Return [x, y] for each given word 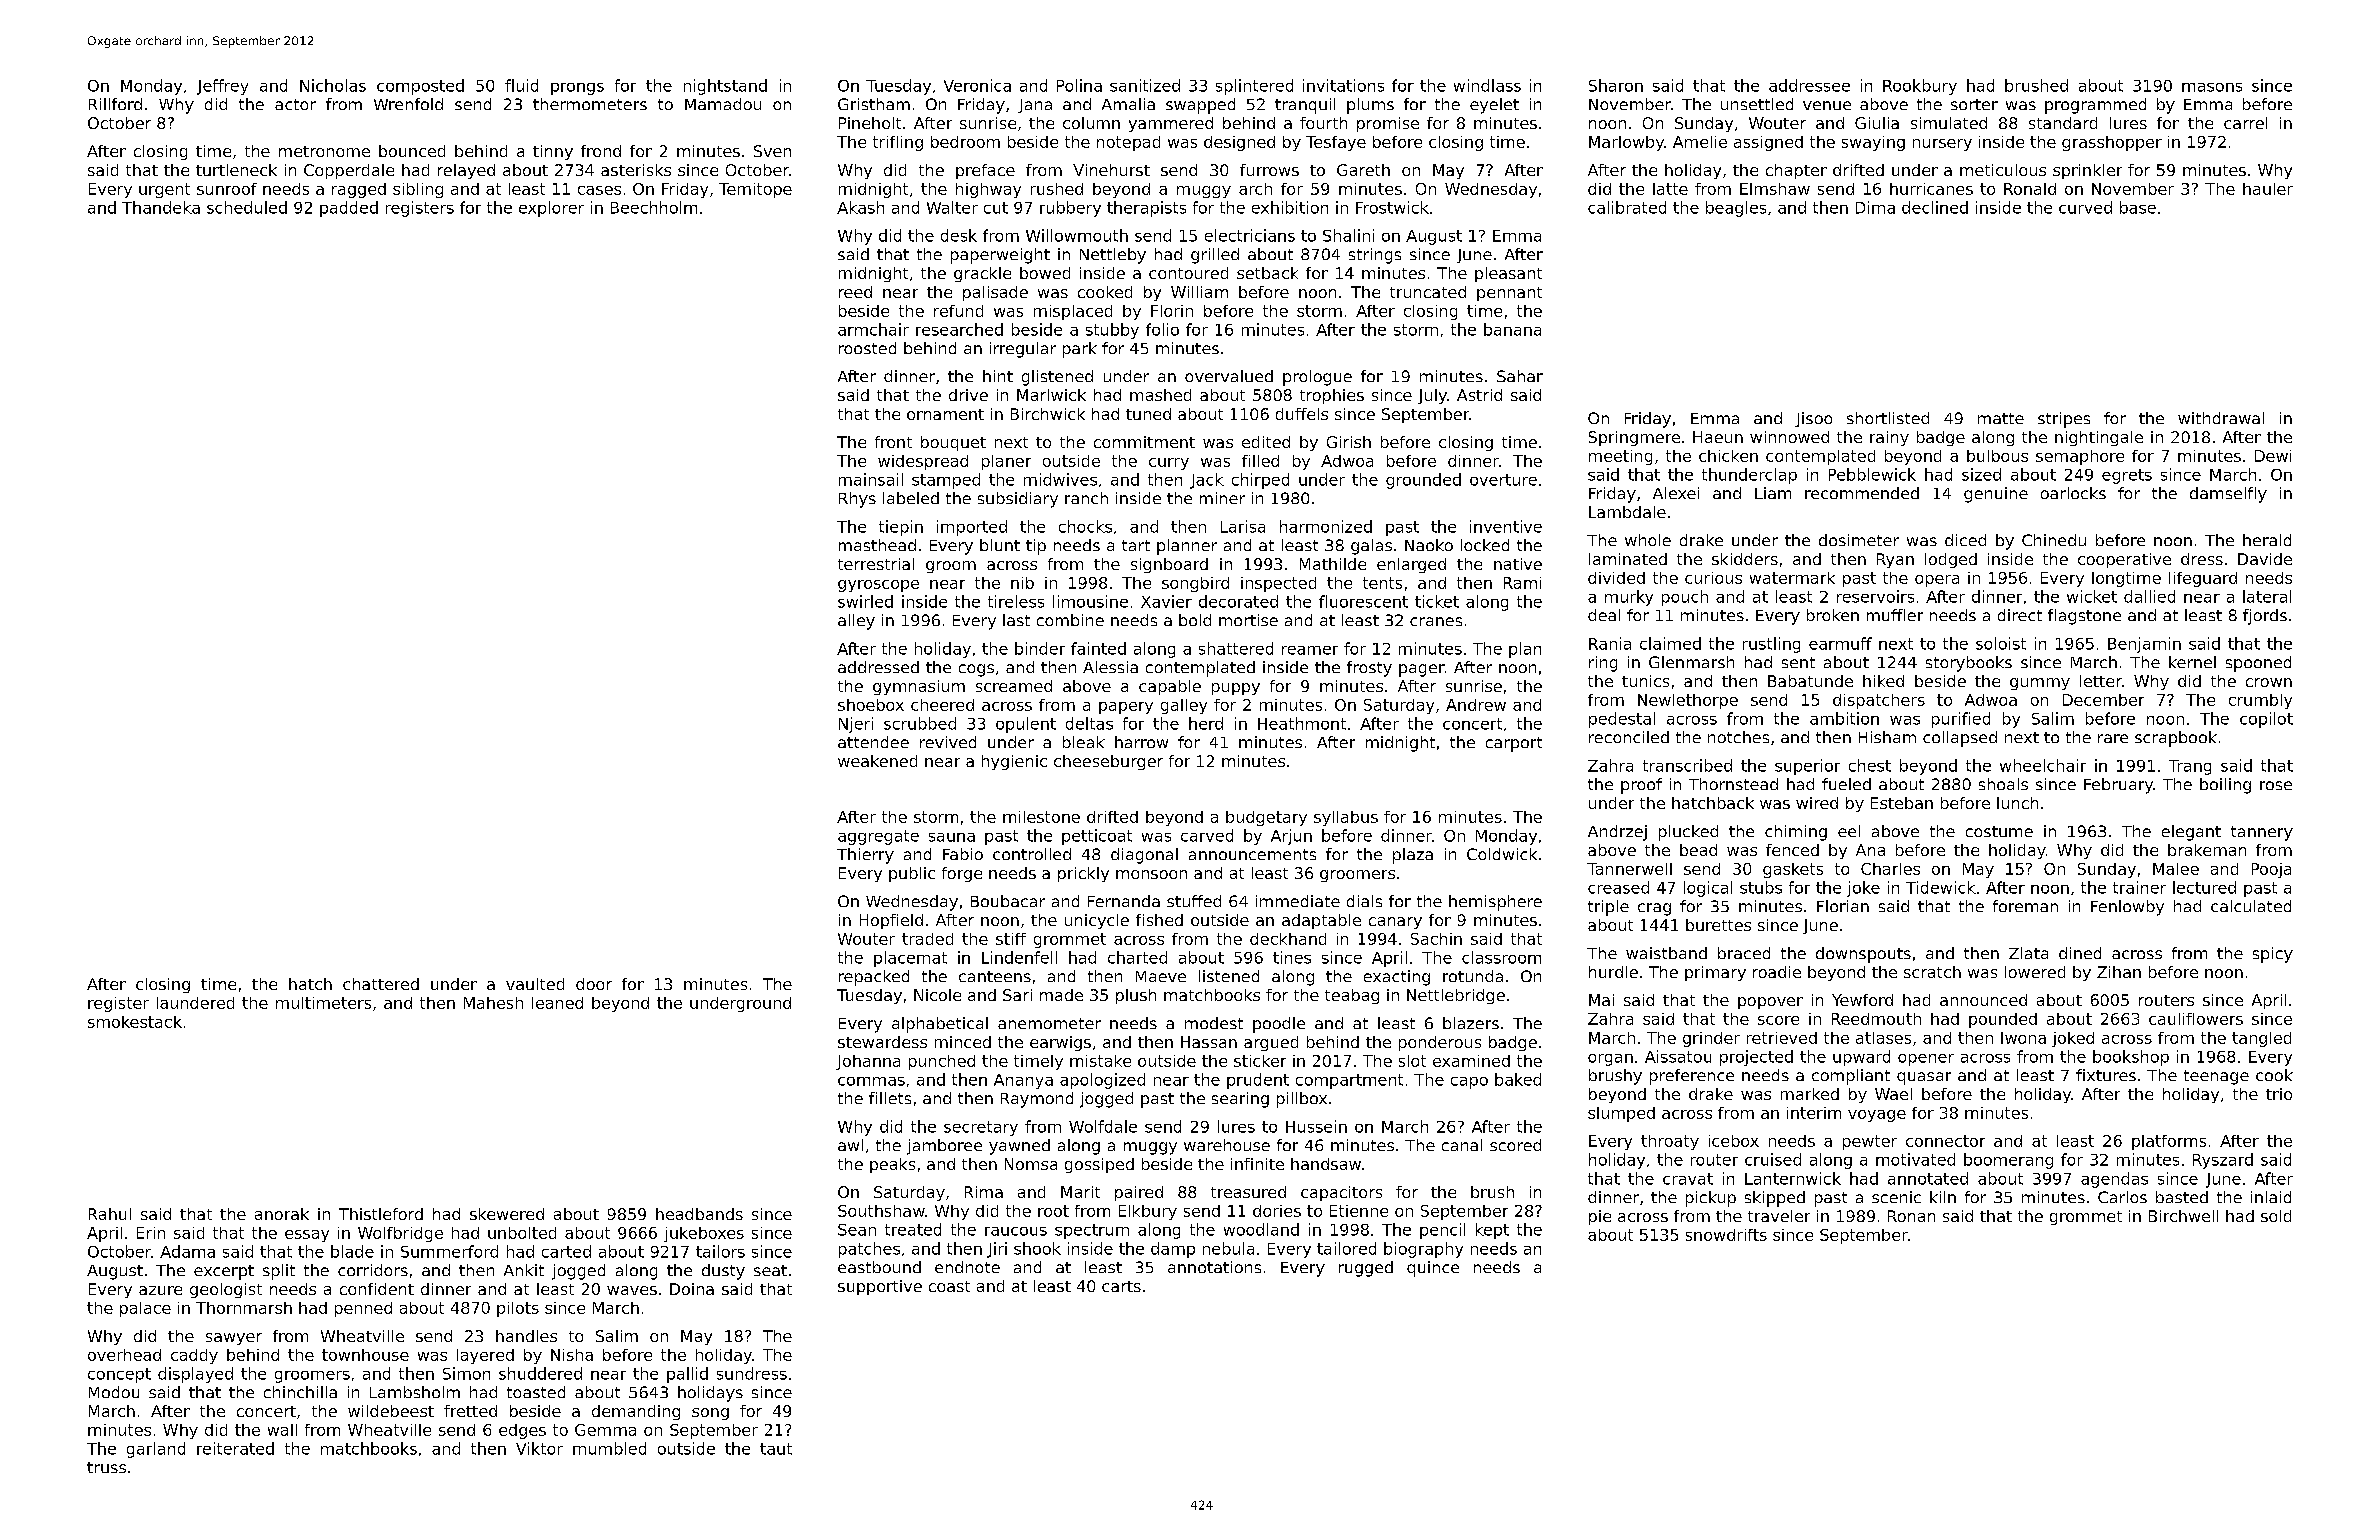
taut [776, 1449]
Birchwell [2183, 1216]
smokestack [135, 1022]
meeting [1620, 457]
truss [106, 1467]
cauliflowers [2196, 1019]
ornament [945, 414]
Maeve [1161, 976]
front [893, 442]
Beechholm [654, 207]
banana [1512, 329]
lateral [2267, 596]
